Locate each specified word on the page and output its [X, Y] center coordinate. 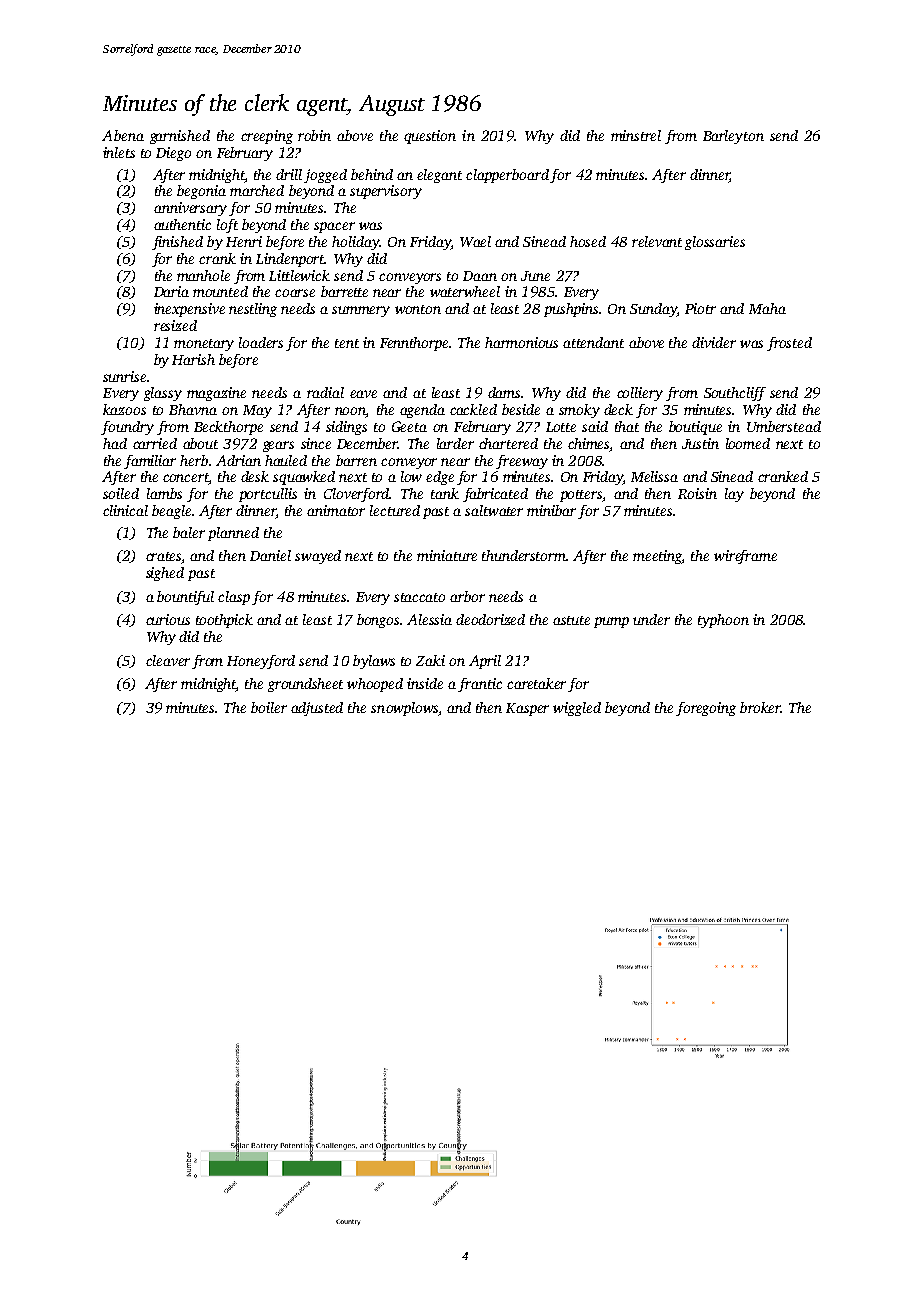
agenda [422, 411]
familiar [150, 462]
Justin [700, 443]
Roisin [697, 493]
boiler [269, 707]
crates [164, 558]
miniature [447, 555]
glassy [163, 394]
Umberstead [784, 426]
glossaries [715, 243]
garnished [180, 137]
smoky [579, 411]
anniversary [190, 209]
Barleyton [733, 137]
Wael [475, 241]
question [430, 137]
